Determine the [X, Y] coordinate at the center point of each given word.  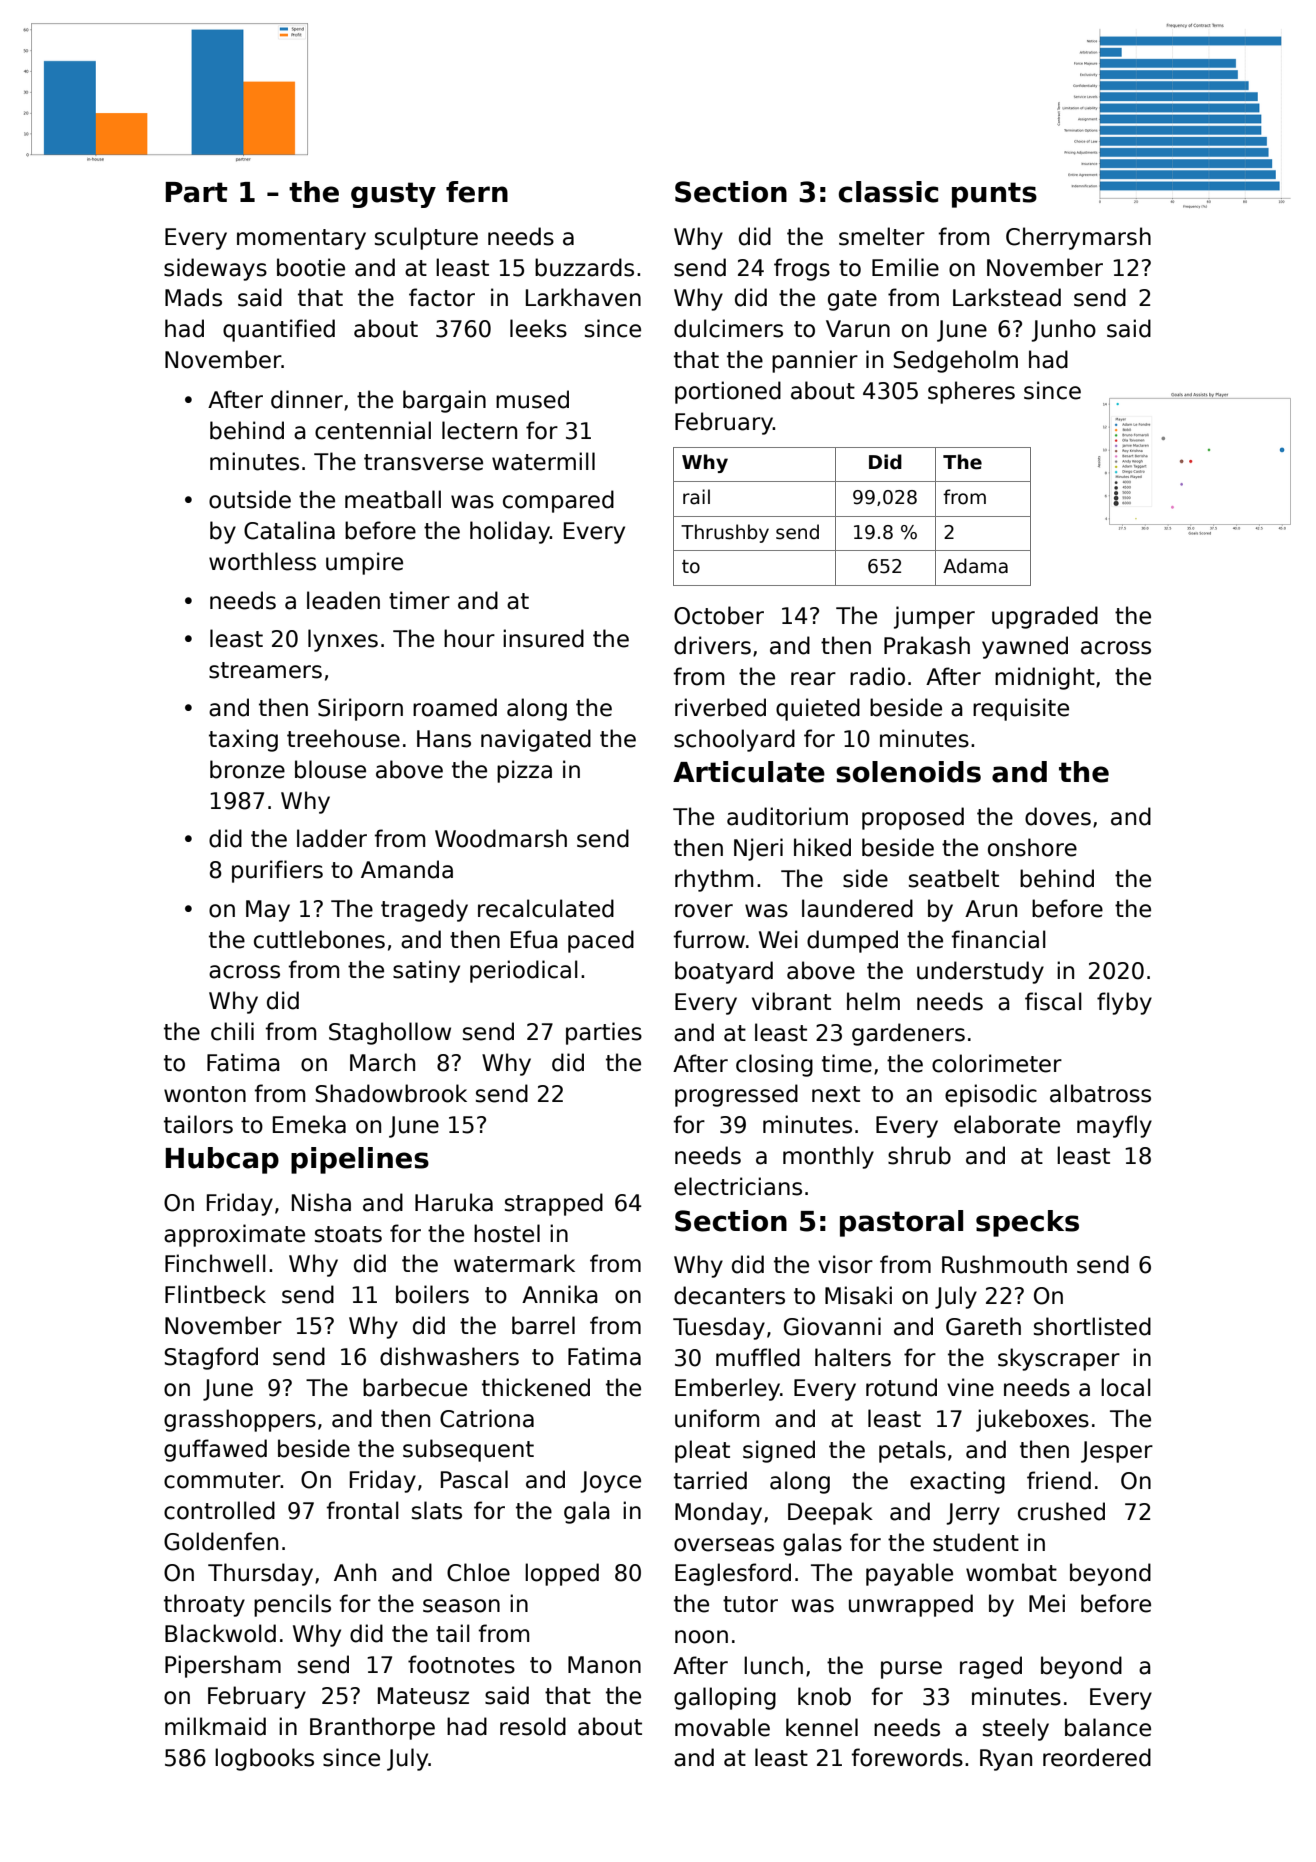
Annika [560, 1294]
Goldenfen [221, 1541]
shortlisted [1092, 1326]
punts [994, 195]
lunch [773, 1665]
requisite [1021, 709]
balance [1108, 1727]
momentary [301, 239]
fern [477, 192]
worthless [262, 561]
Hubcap [222, 1160]
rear [813, 679]
